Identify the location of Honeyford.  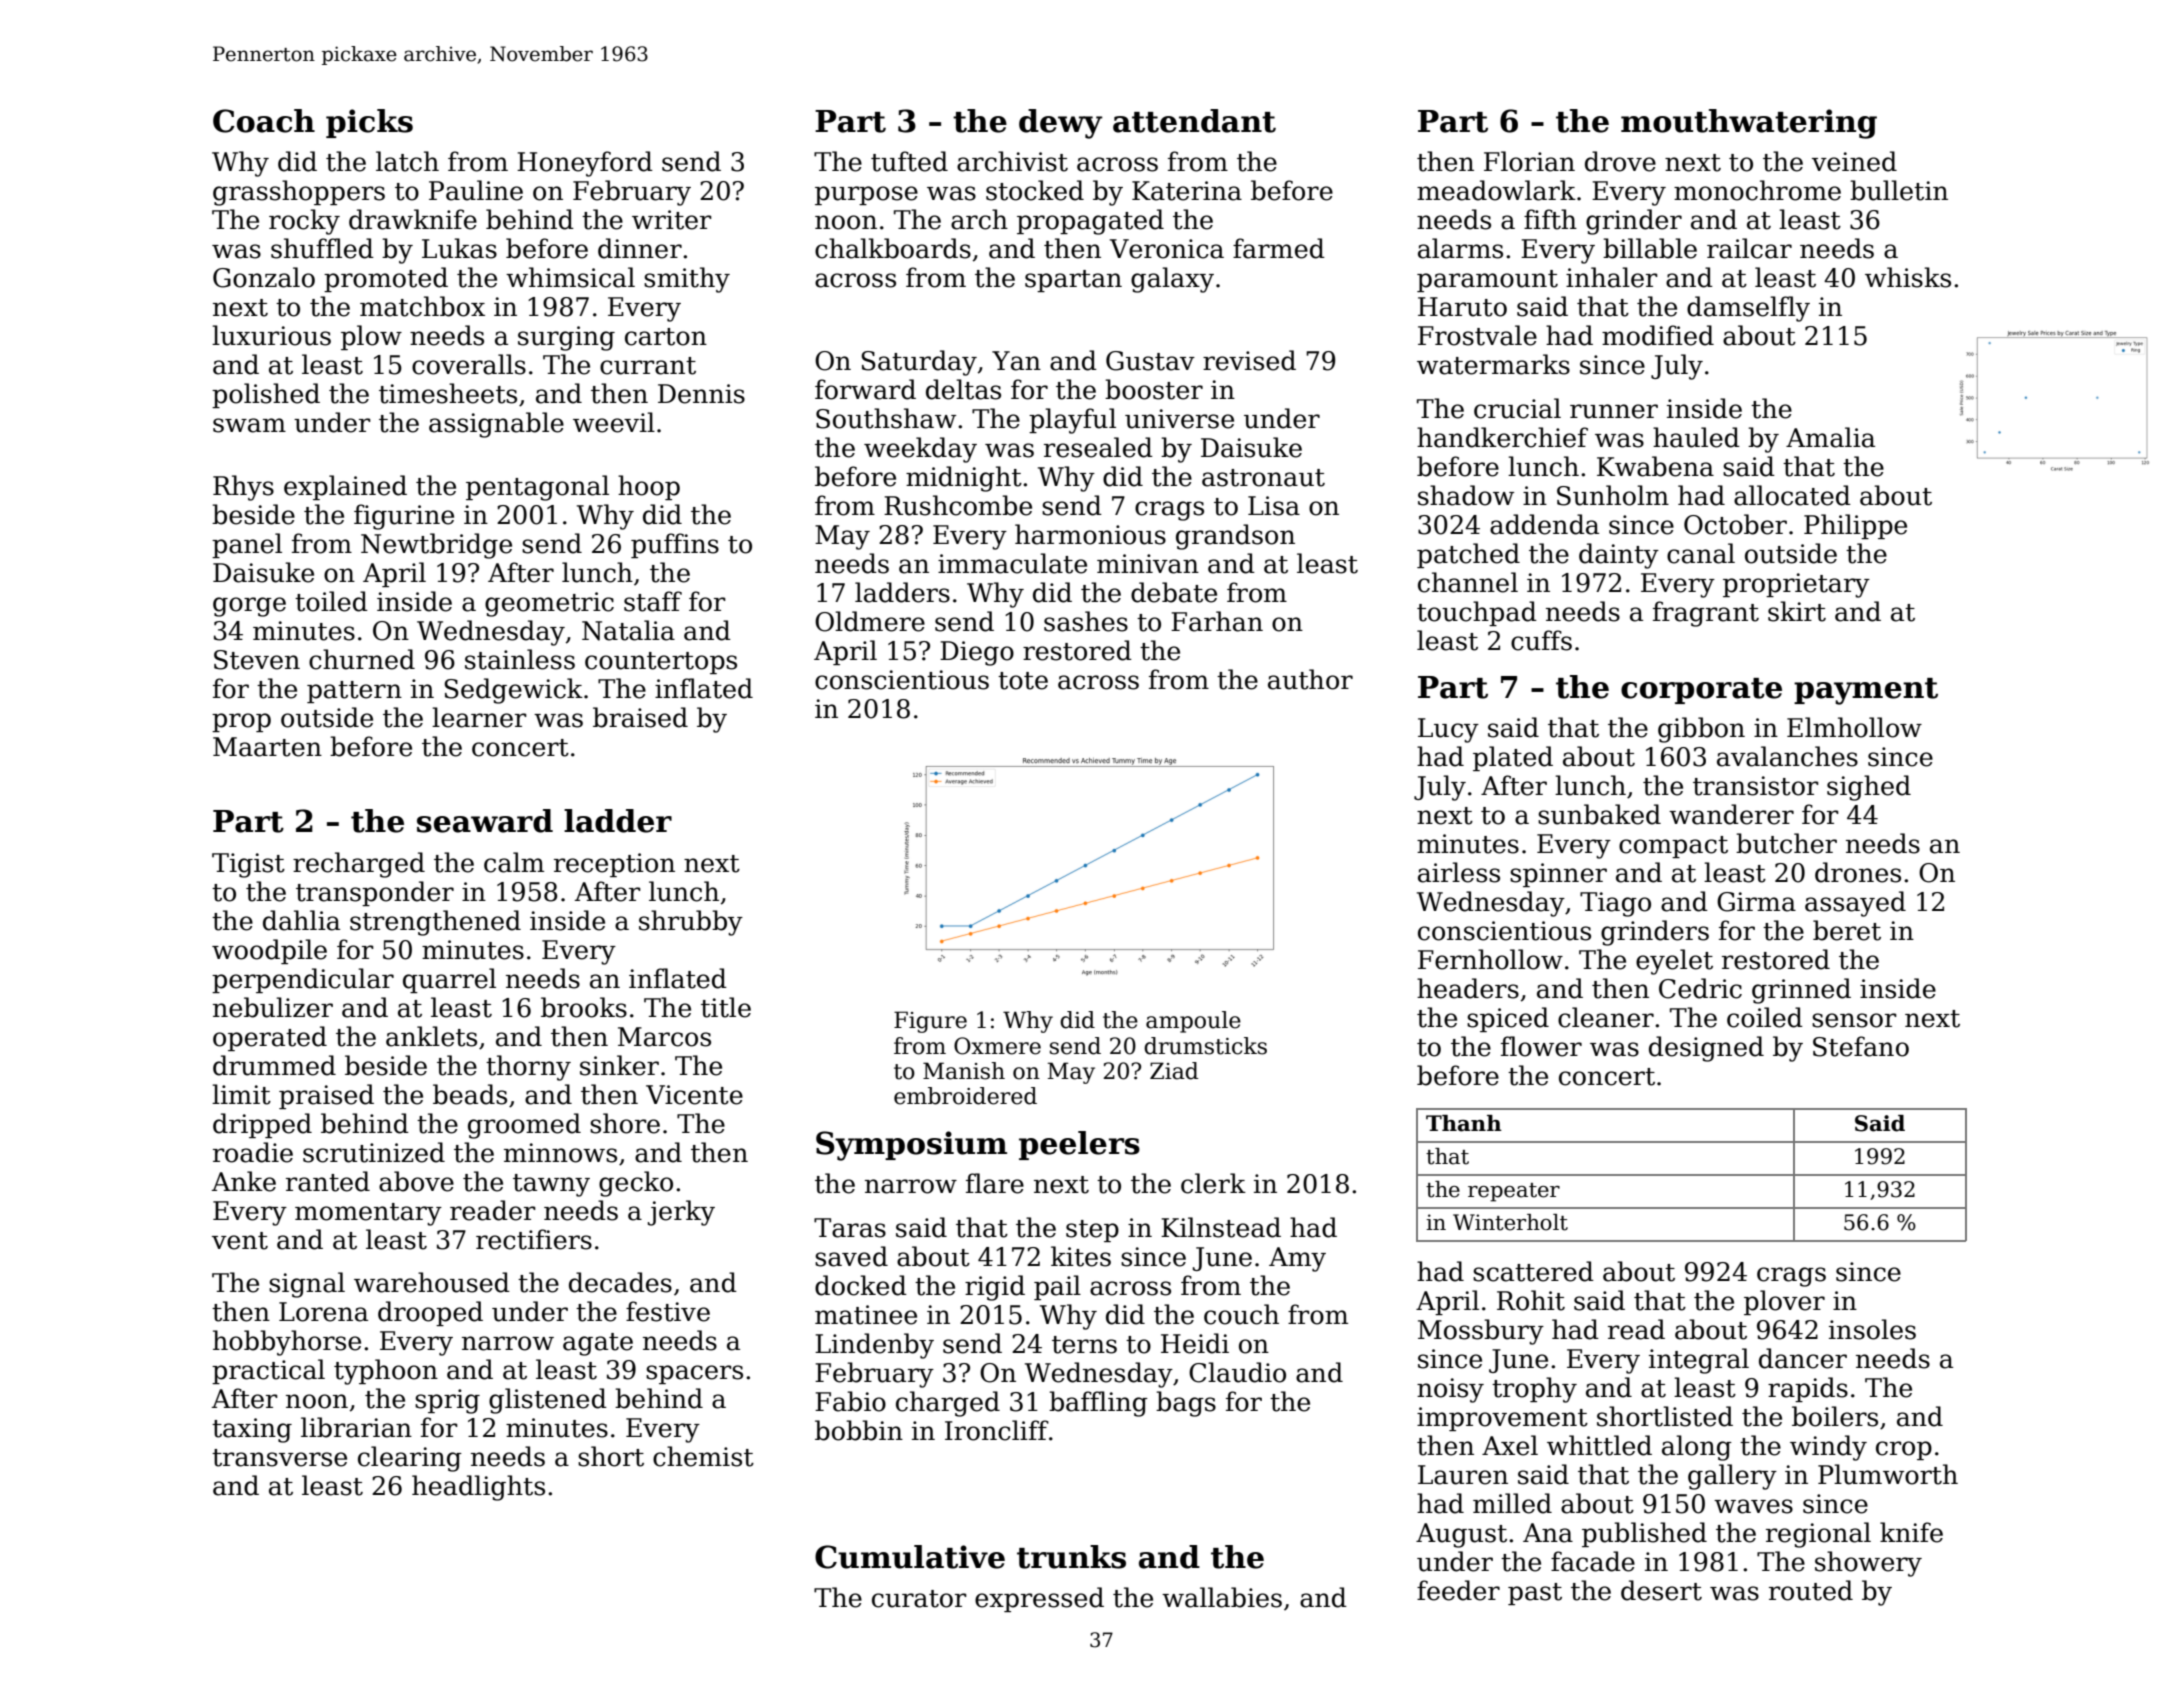
(585, 164).
